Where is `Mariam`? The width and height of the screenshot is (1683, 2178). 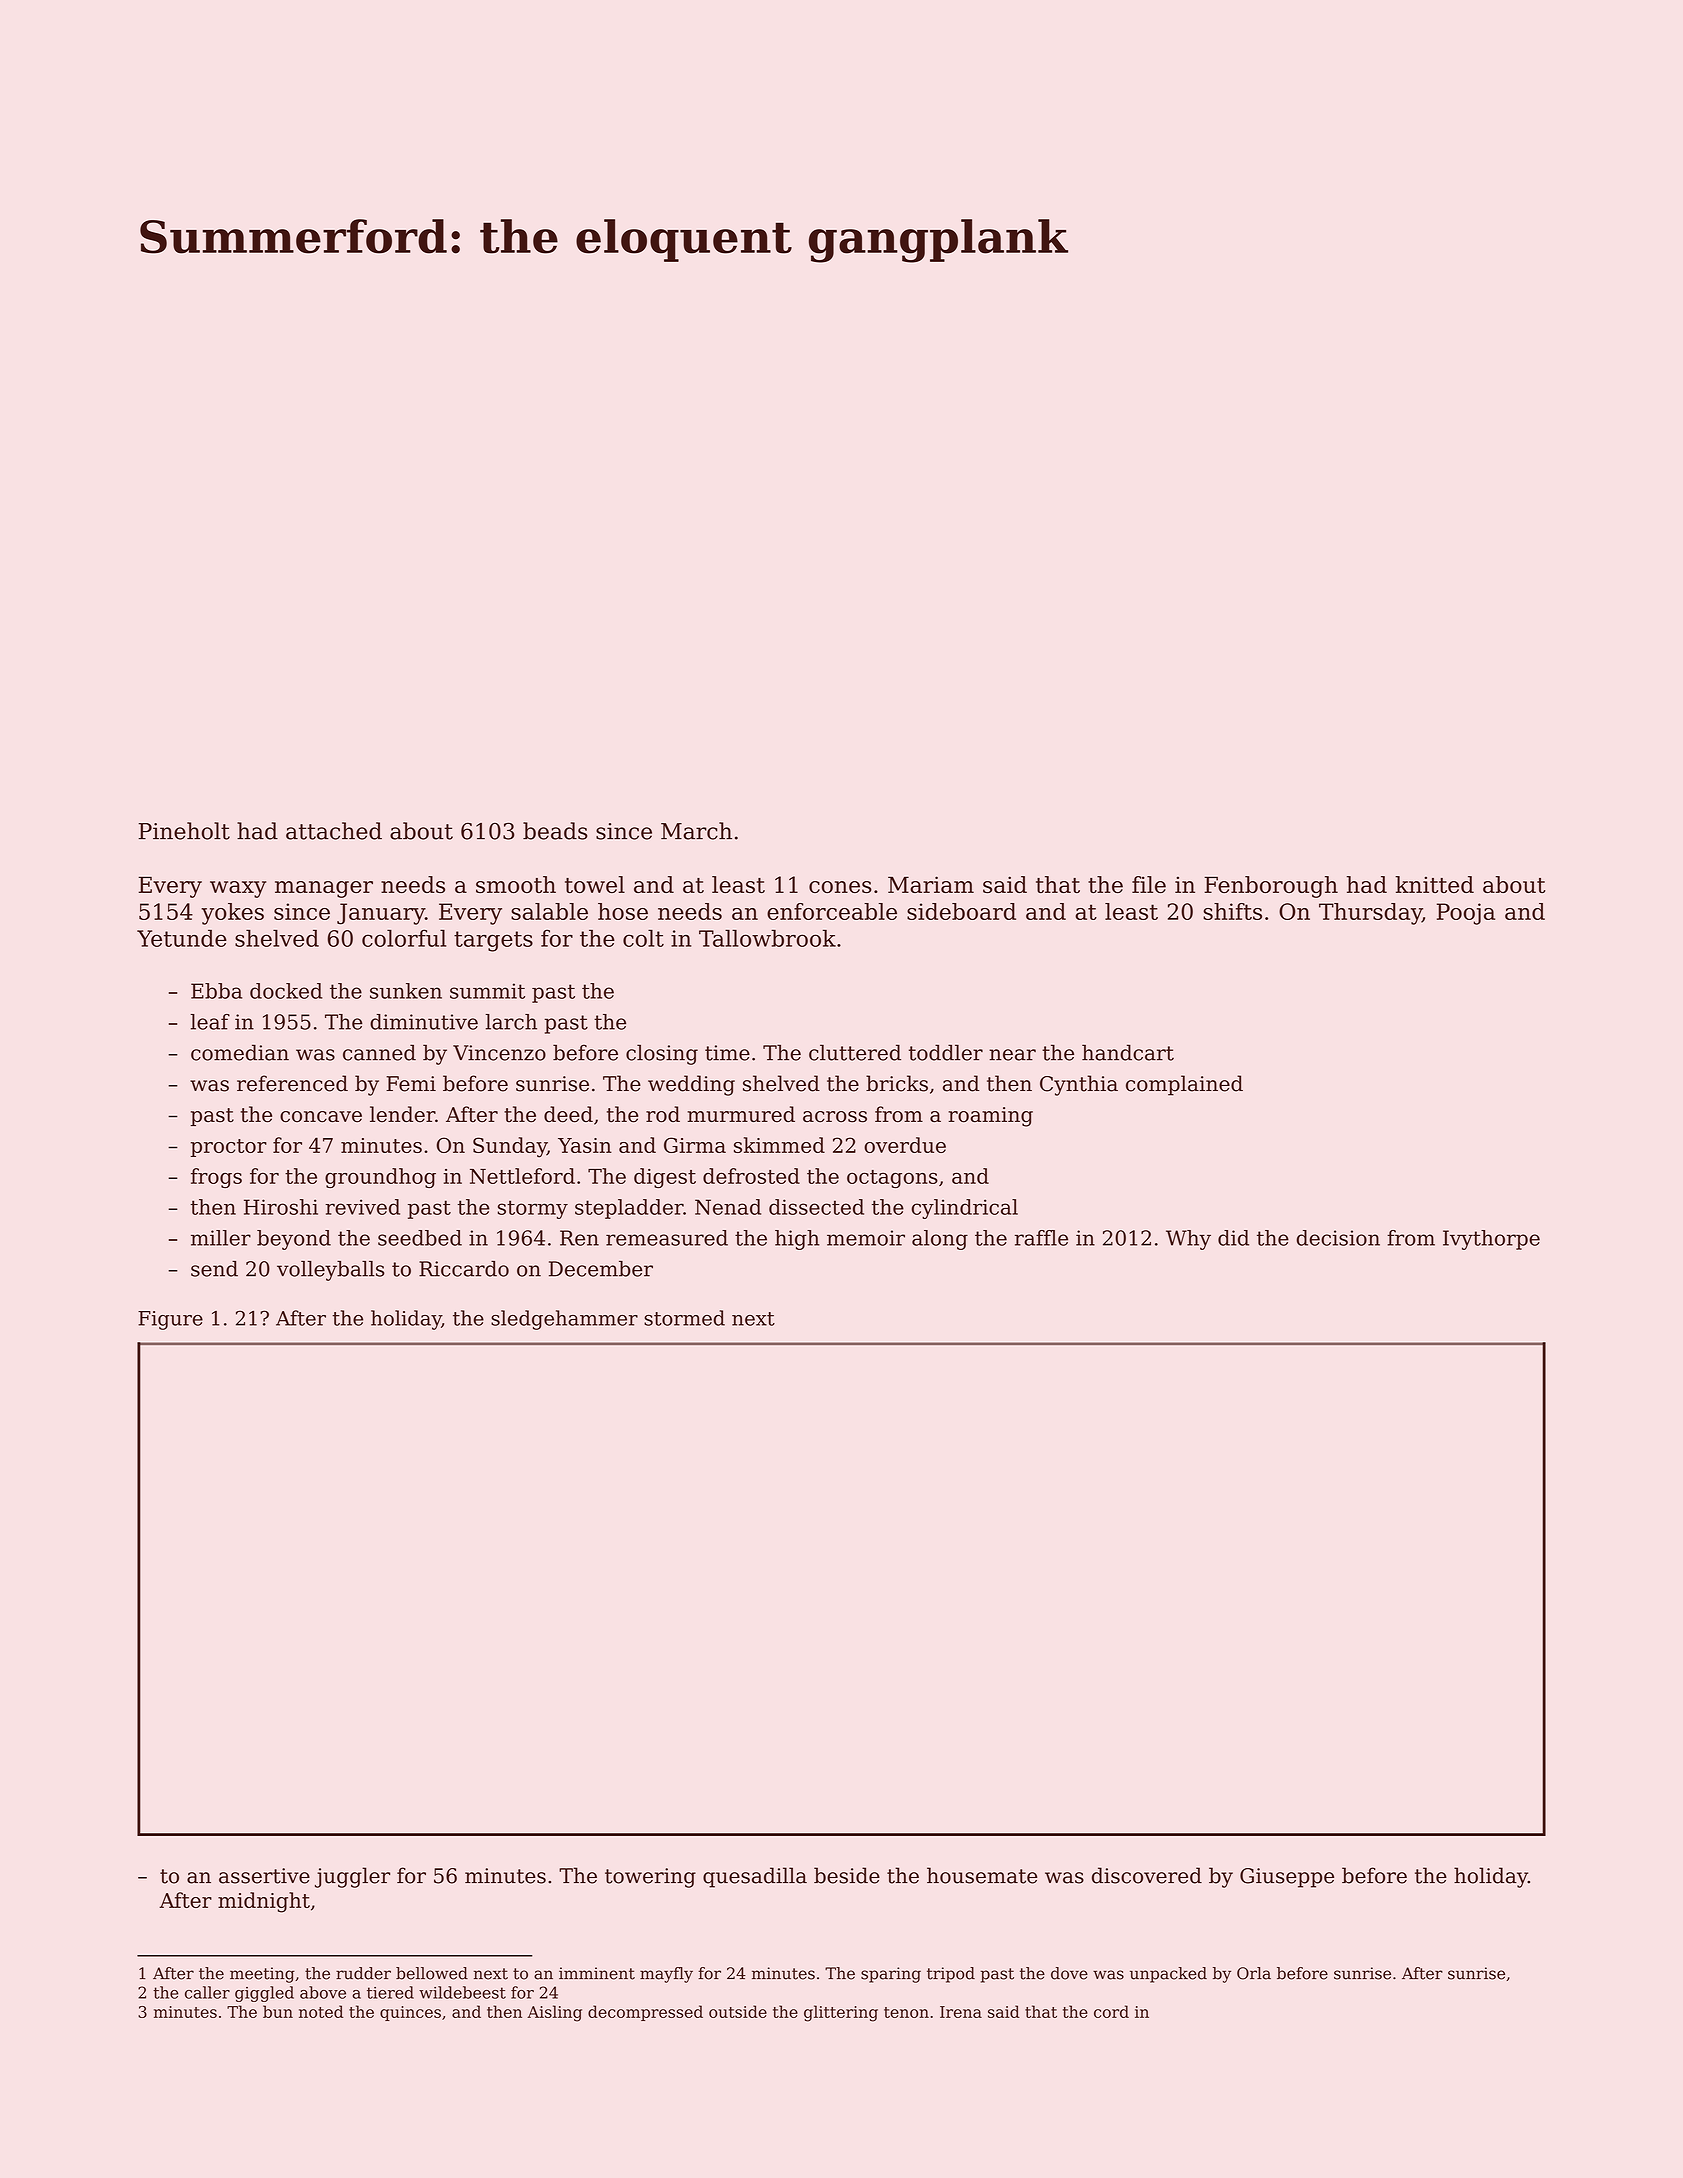
Mariam is located at coordinates (931, 884).
